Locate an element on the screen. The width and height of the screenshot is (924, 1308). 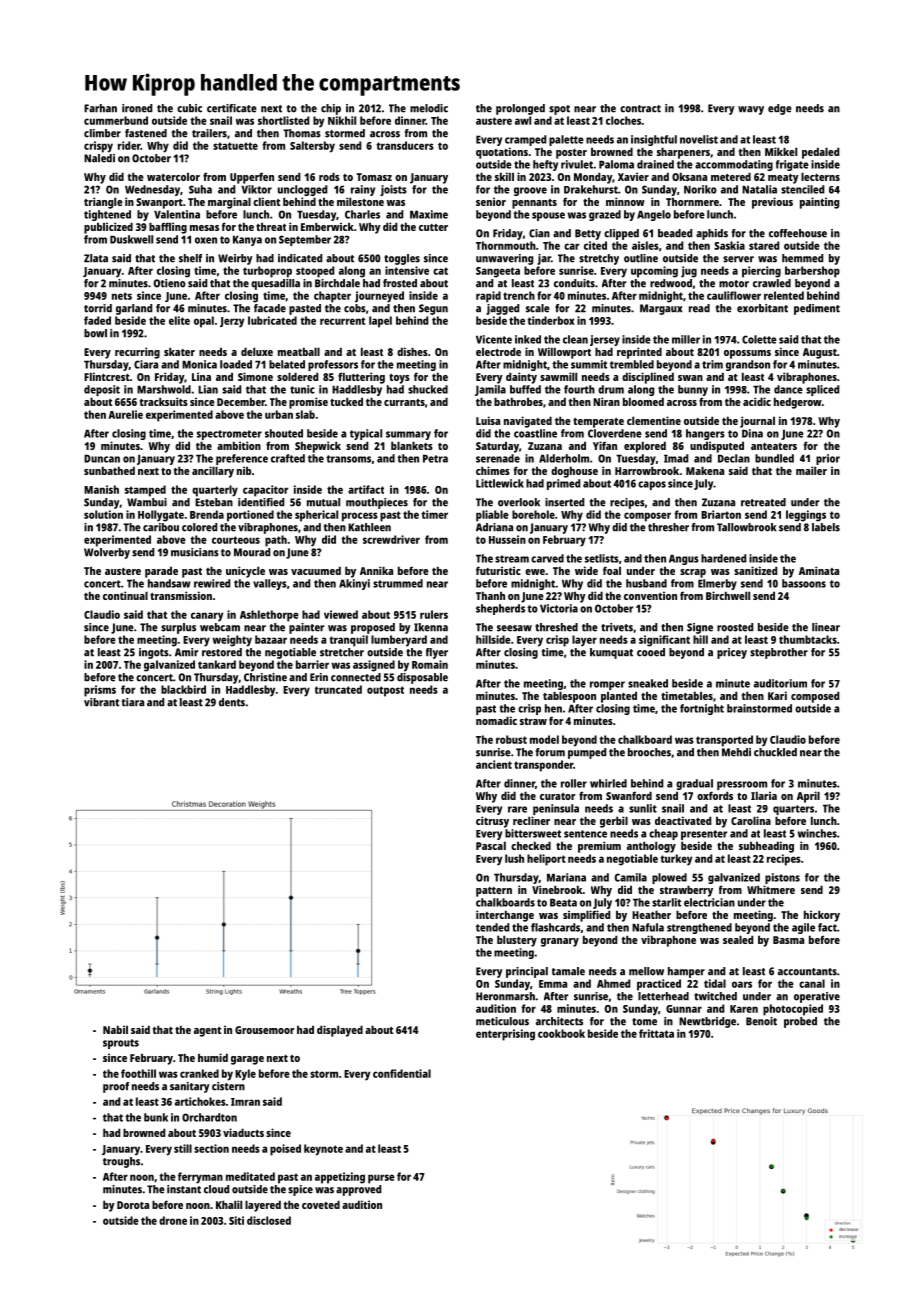
Heronmarsh is located at coordinates (505, 996).
